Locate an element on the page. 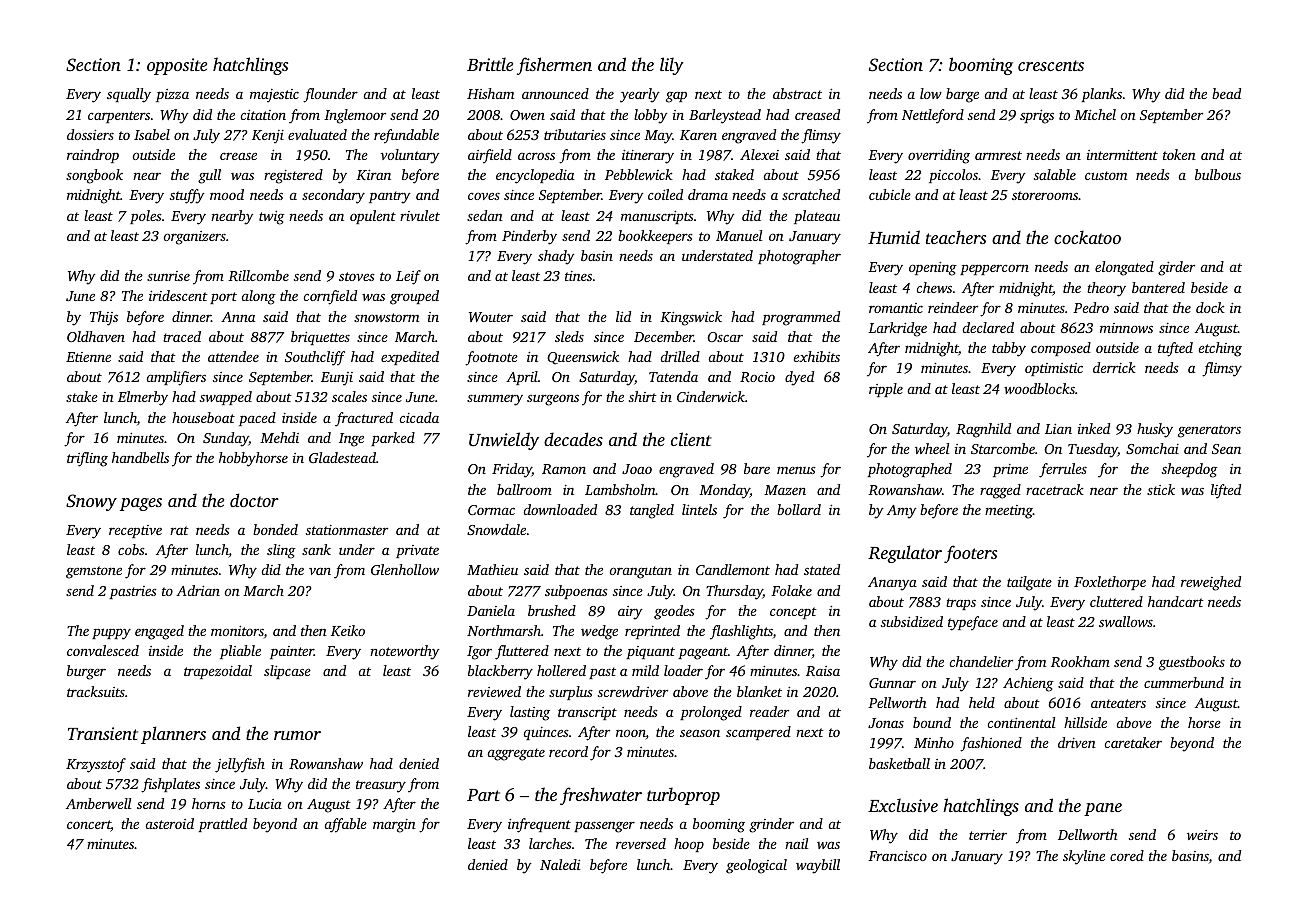  opposite is located at coordinates (177, 66).
